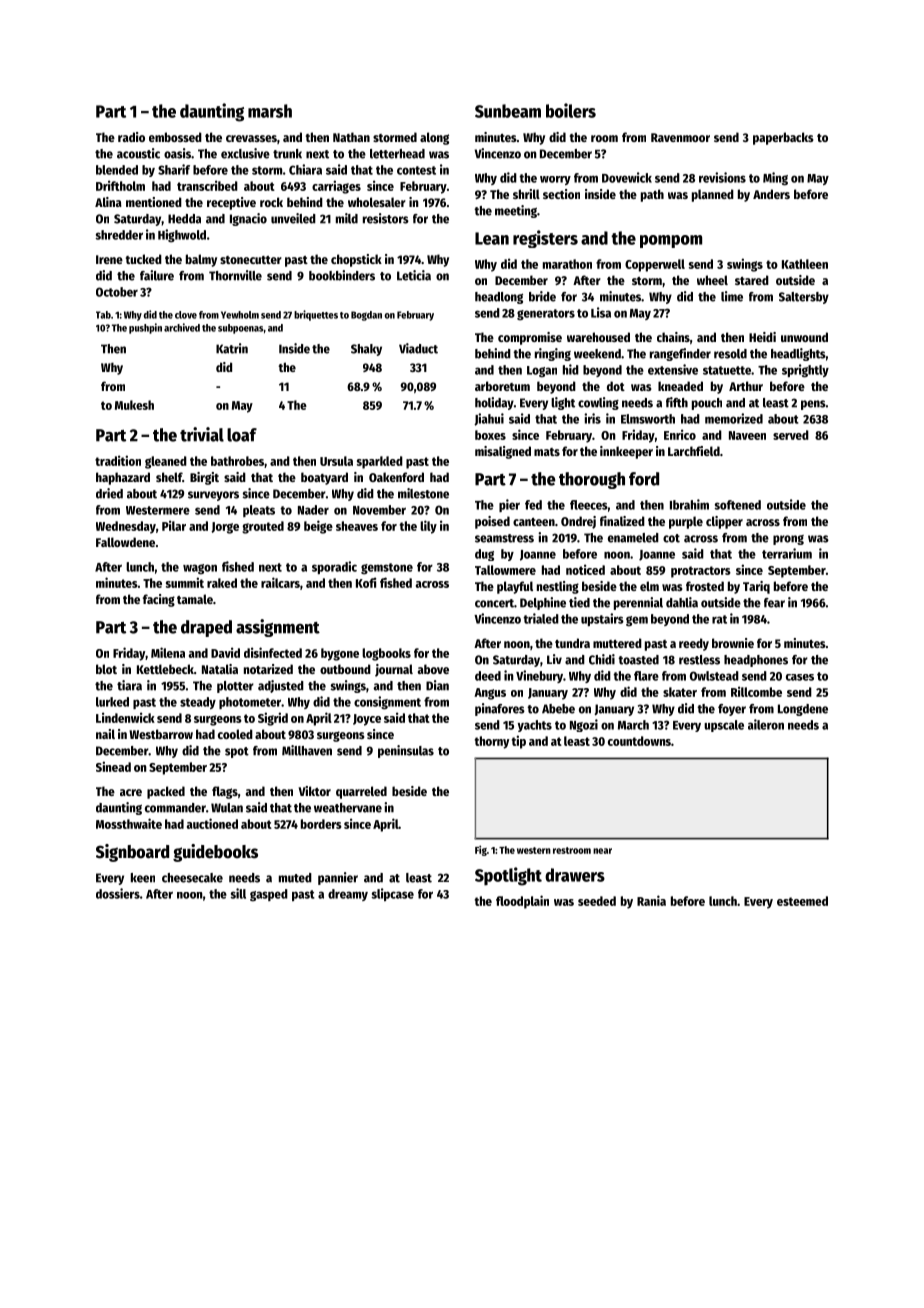  What do you see at coordinates (571, 110) in the document?
I see `boilers` at bounding box center [571, 110].
